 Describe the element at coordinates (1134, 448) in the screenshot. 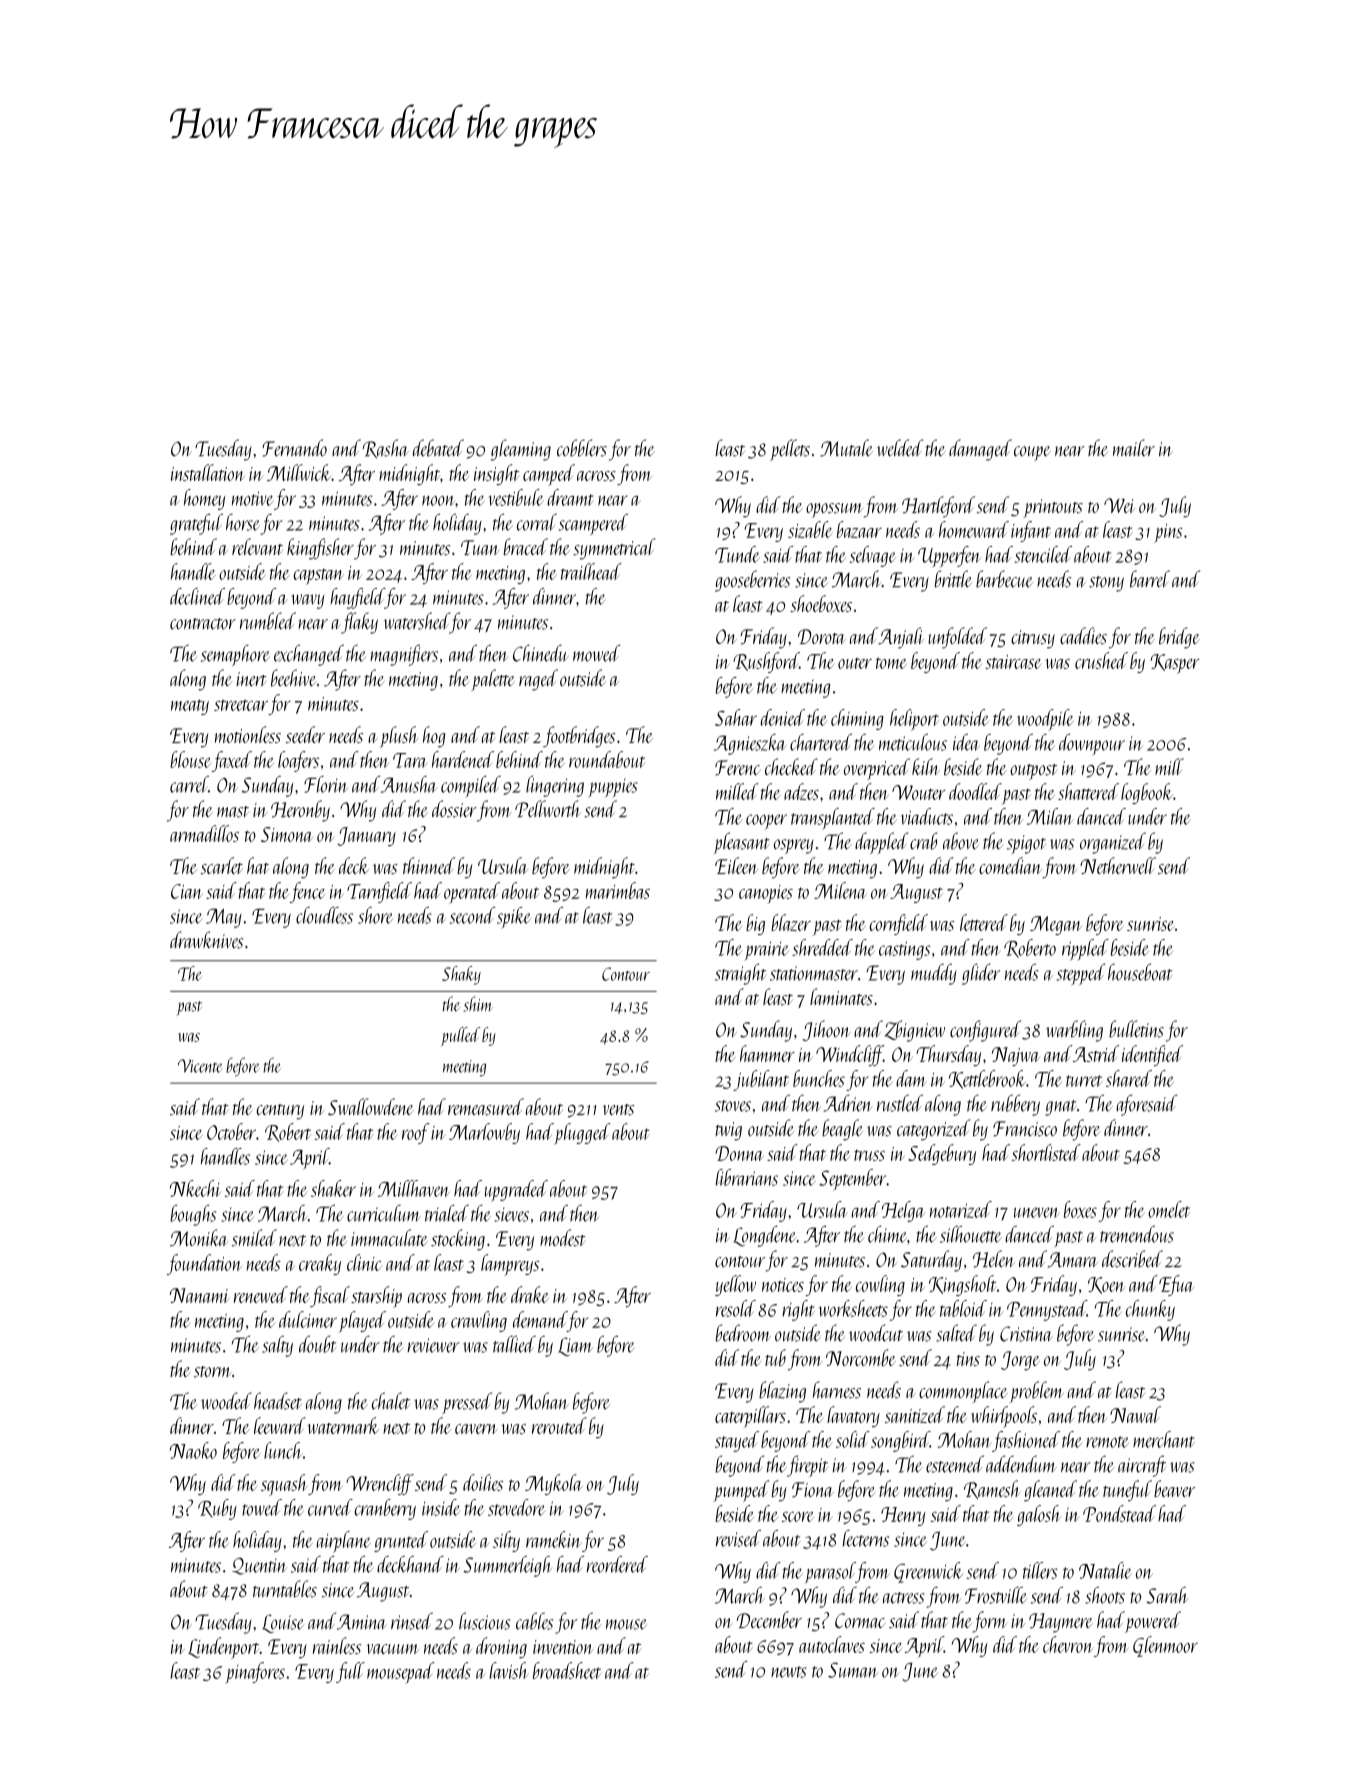

I see `mailer` at that location.
